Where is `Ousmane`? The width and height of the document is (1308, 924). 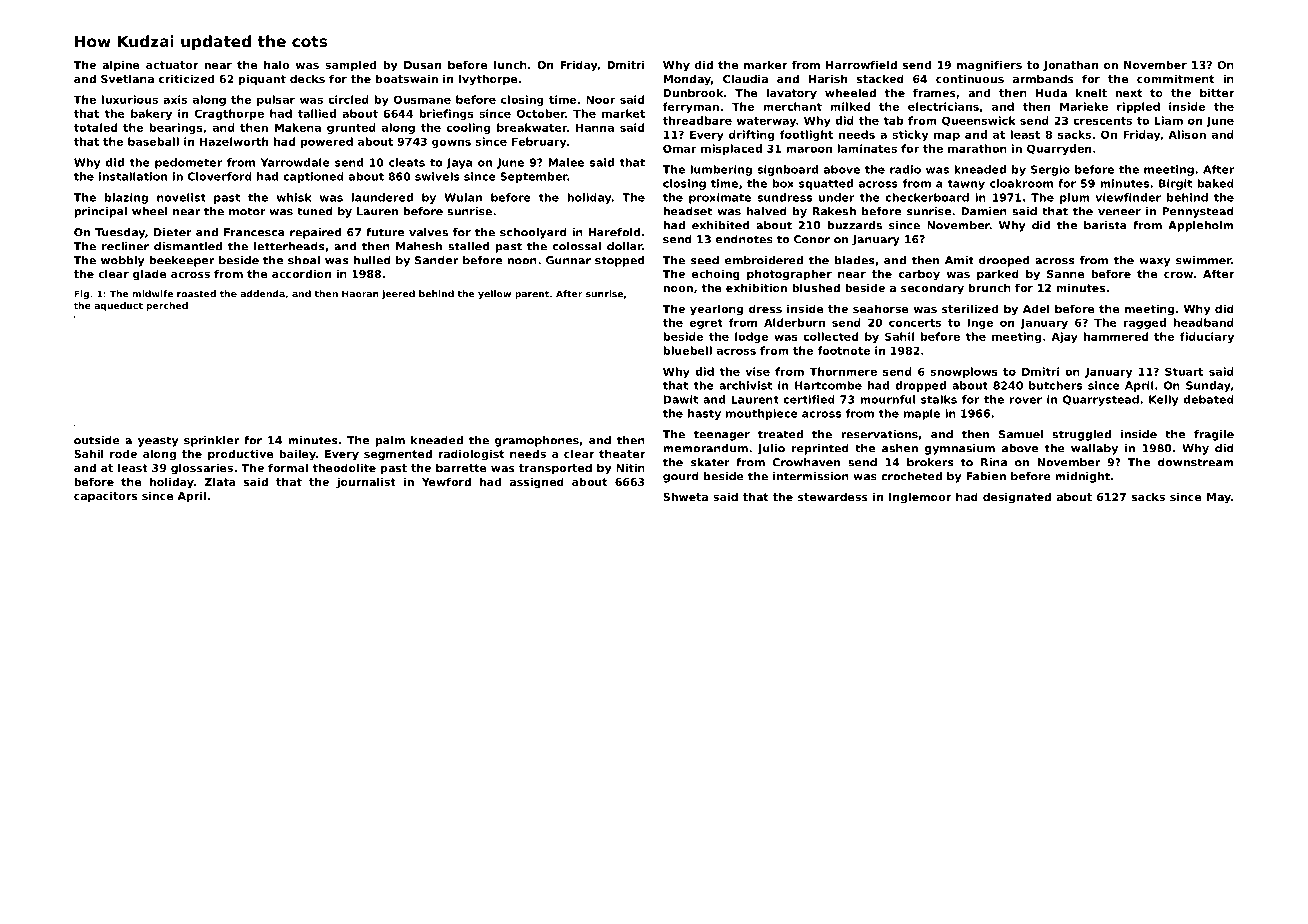 Ousmane is located at coordinates (422, 99).
